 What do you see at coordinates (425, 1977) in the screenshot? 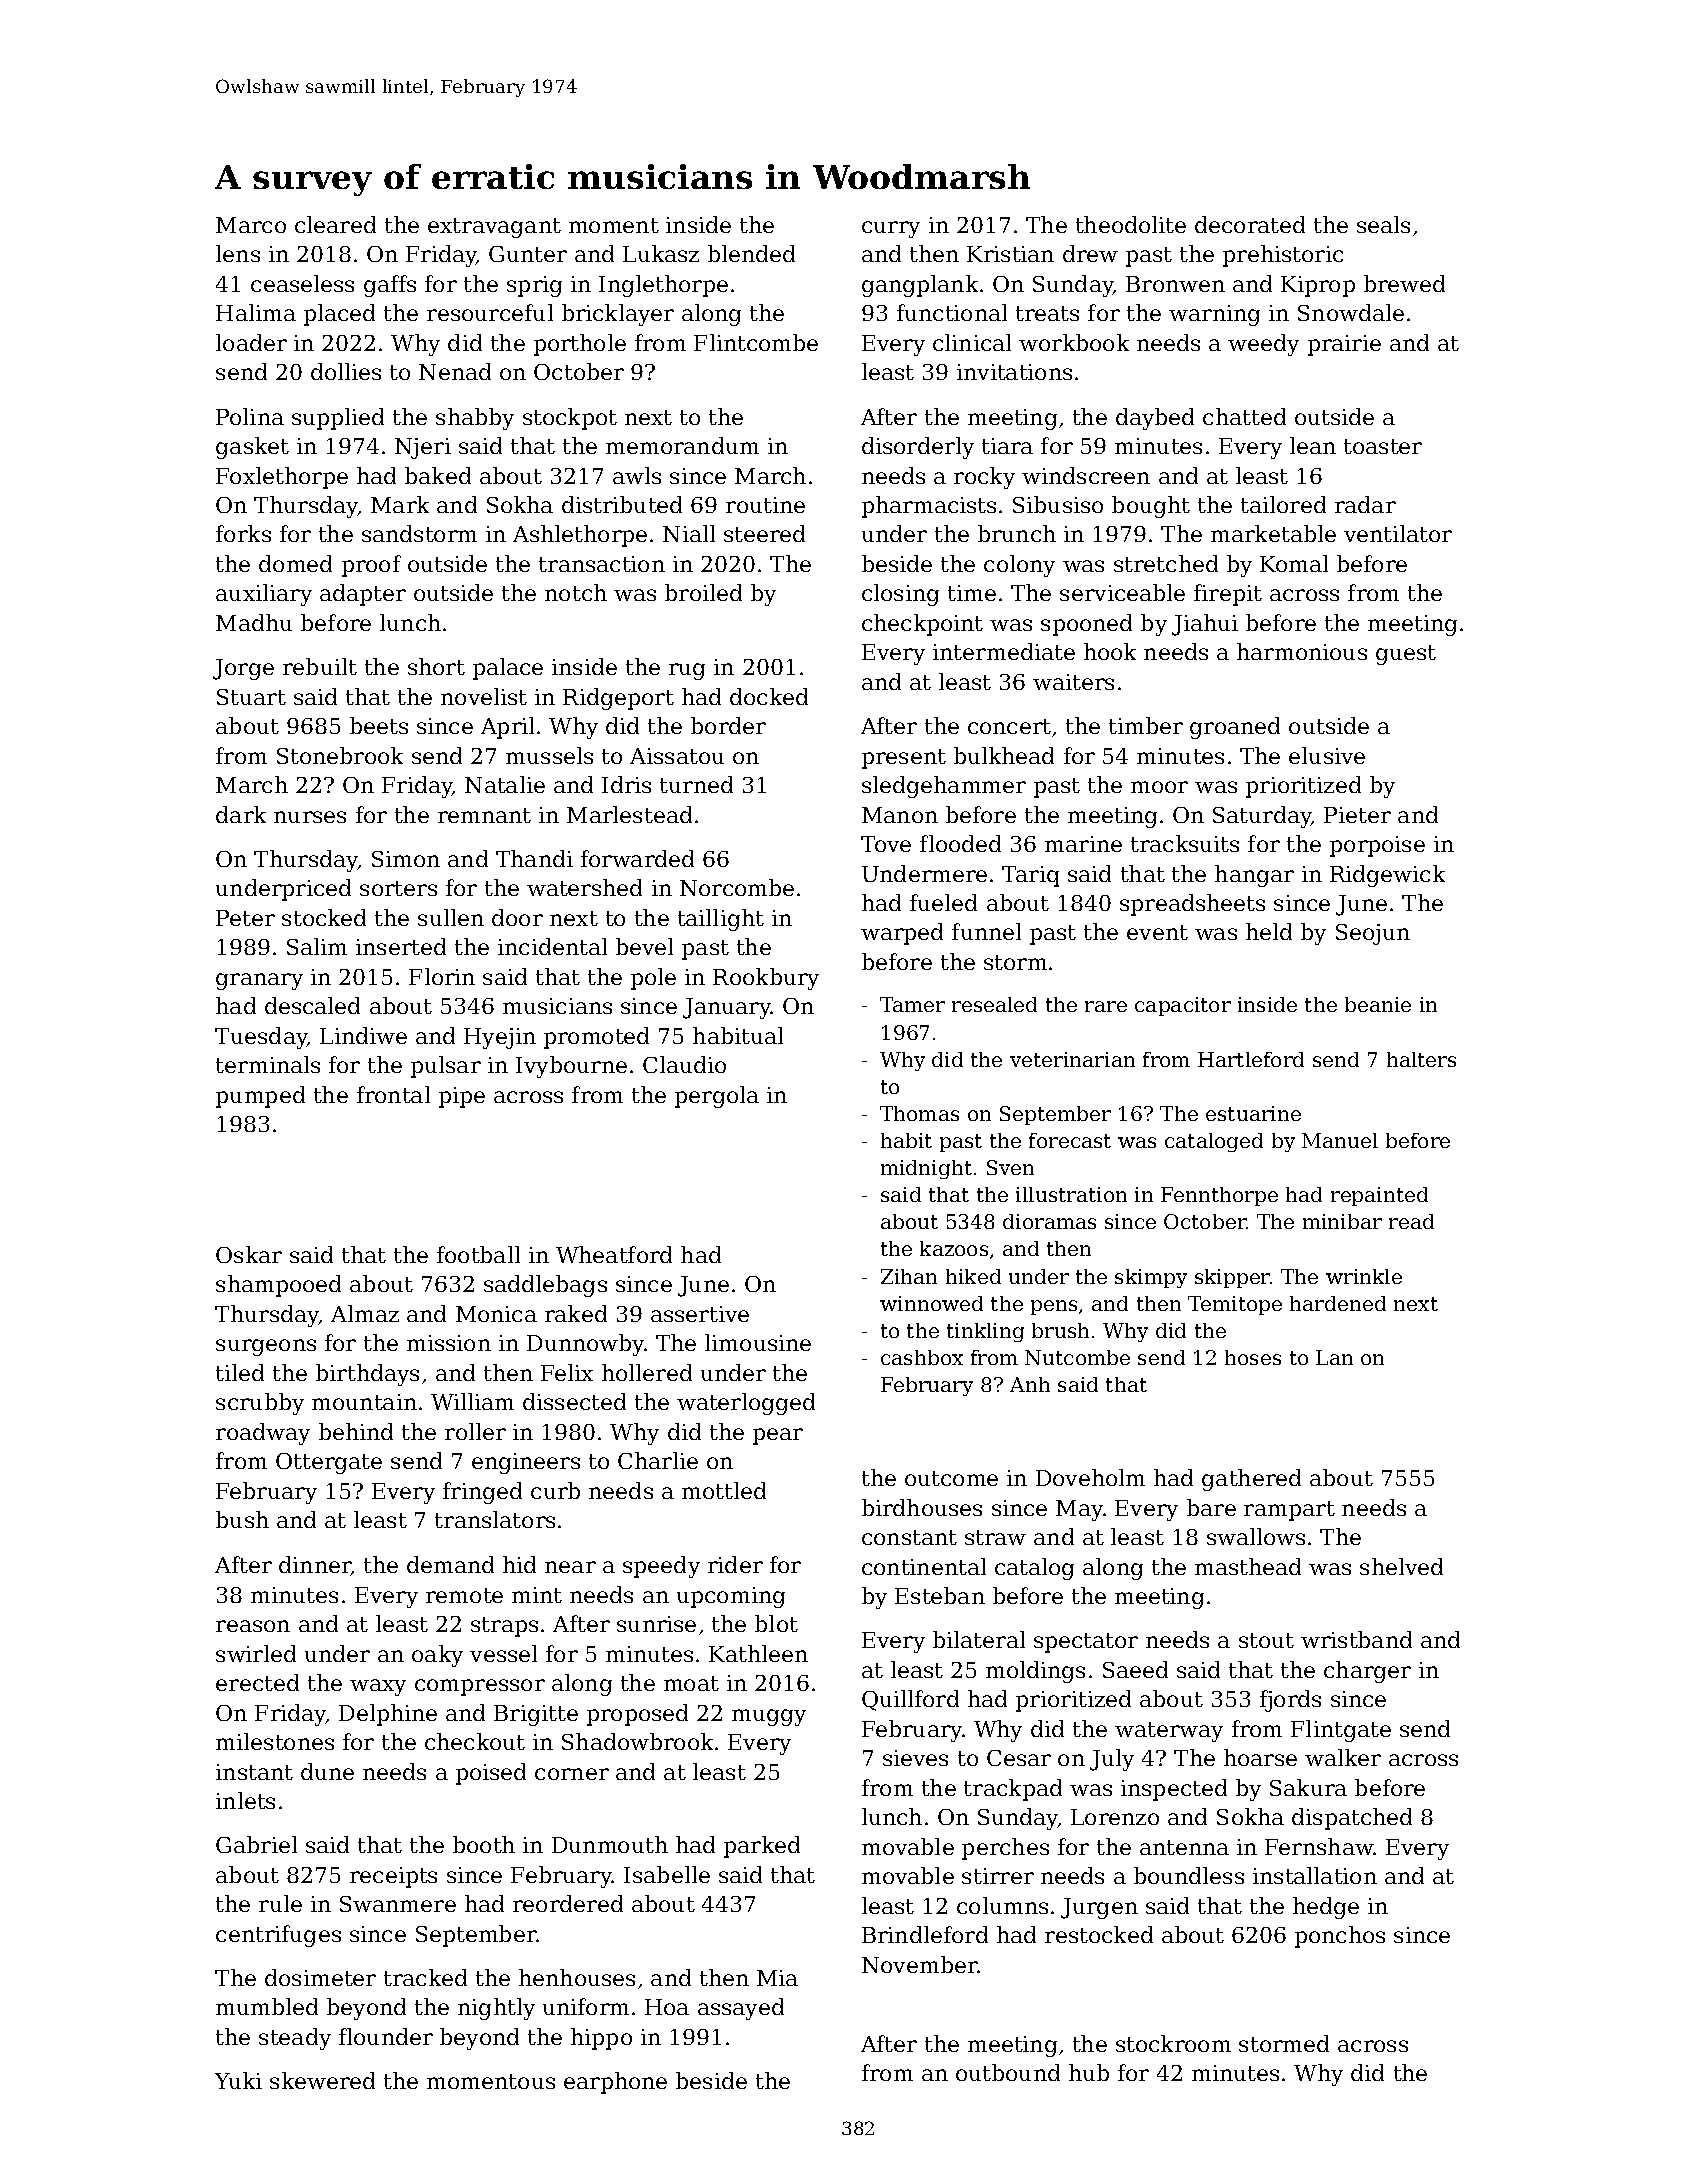
I see `tracked` at bounding box center [425, 1977].
